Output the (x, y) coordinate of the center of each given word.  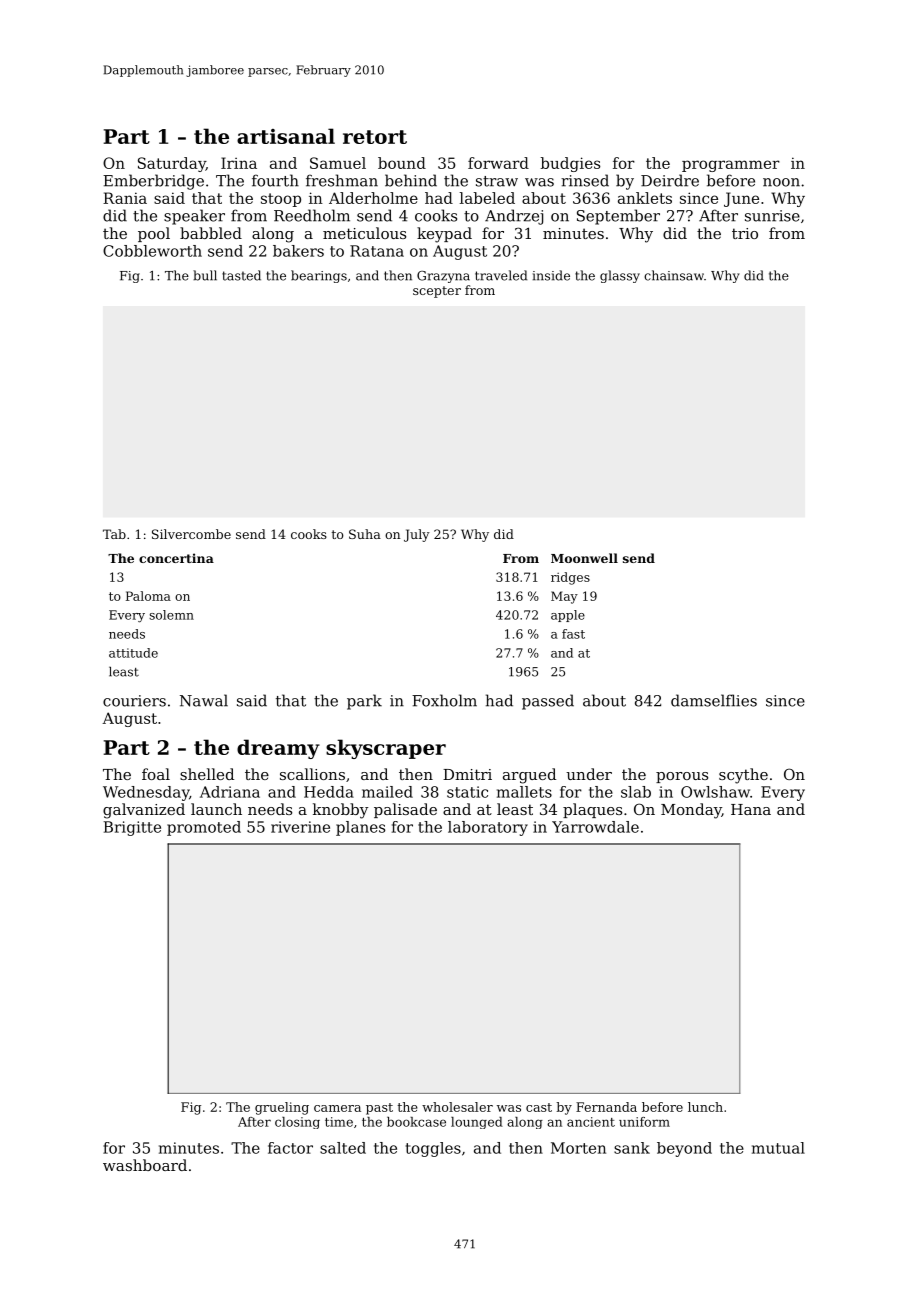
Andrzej (514, 217)
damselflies (714, 700)
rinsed (585, 180)
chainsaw (674, 275)
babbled (211, 233)
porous (682, 777)
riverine (300, 827)
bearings (319, 276)
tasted (241, 275)
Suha (365, 534)
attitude (133, 653)
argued (529, 776)
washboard (145, 1165)
